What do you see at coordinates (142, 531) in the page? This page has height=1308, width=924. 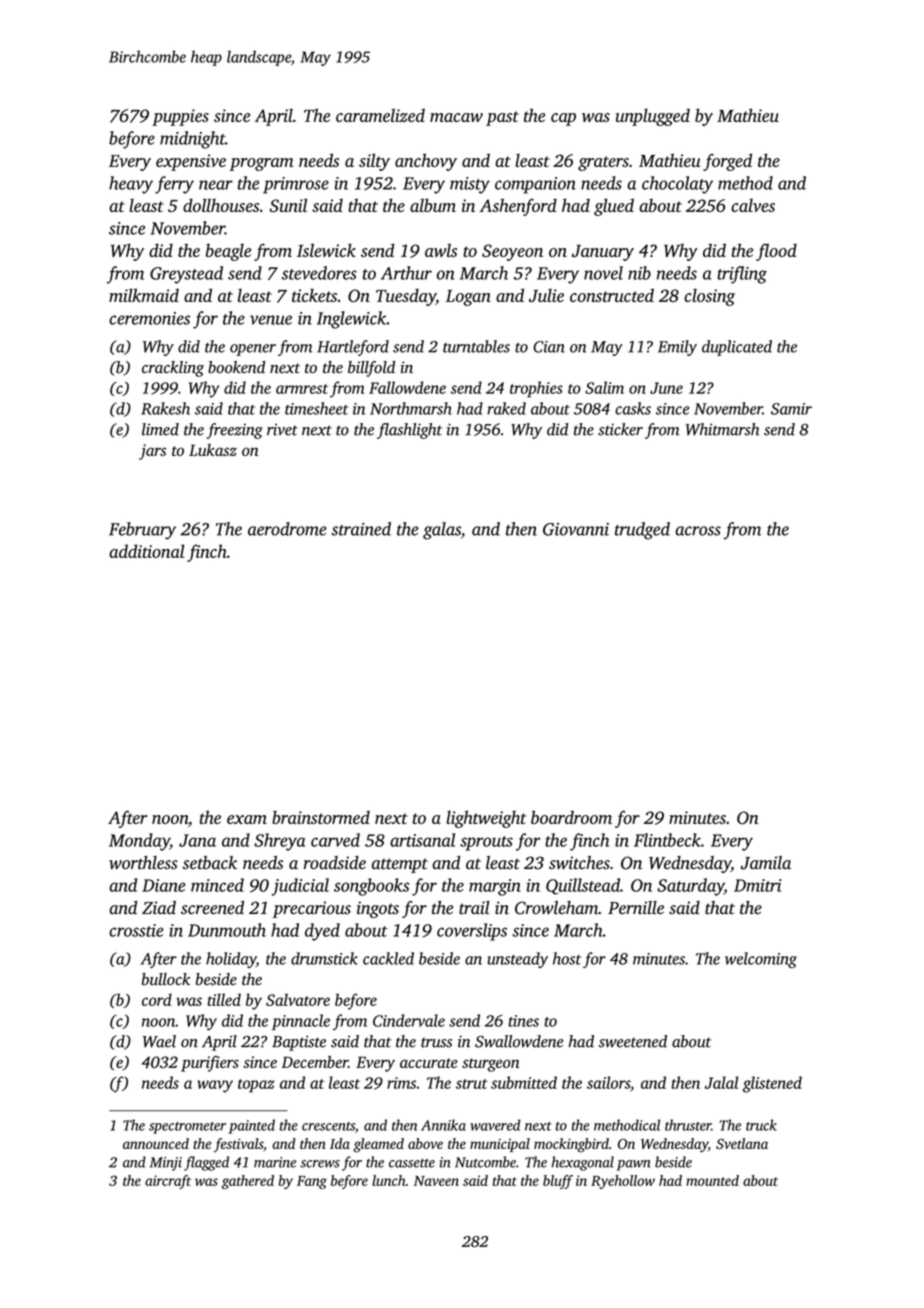 I see `February` at bounding box center [142, 531].
